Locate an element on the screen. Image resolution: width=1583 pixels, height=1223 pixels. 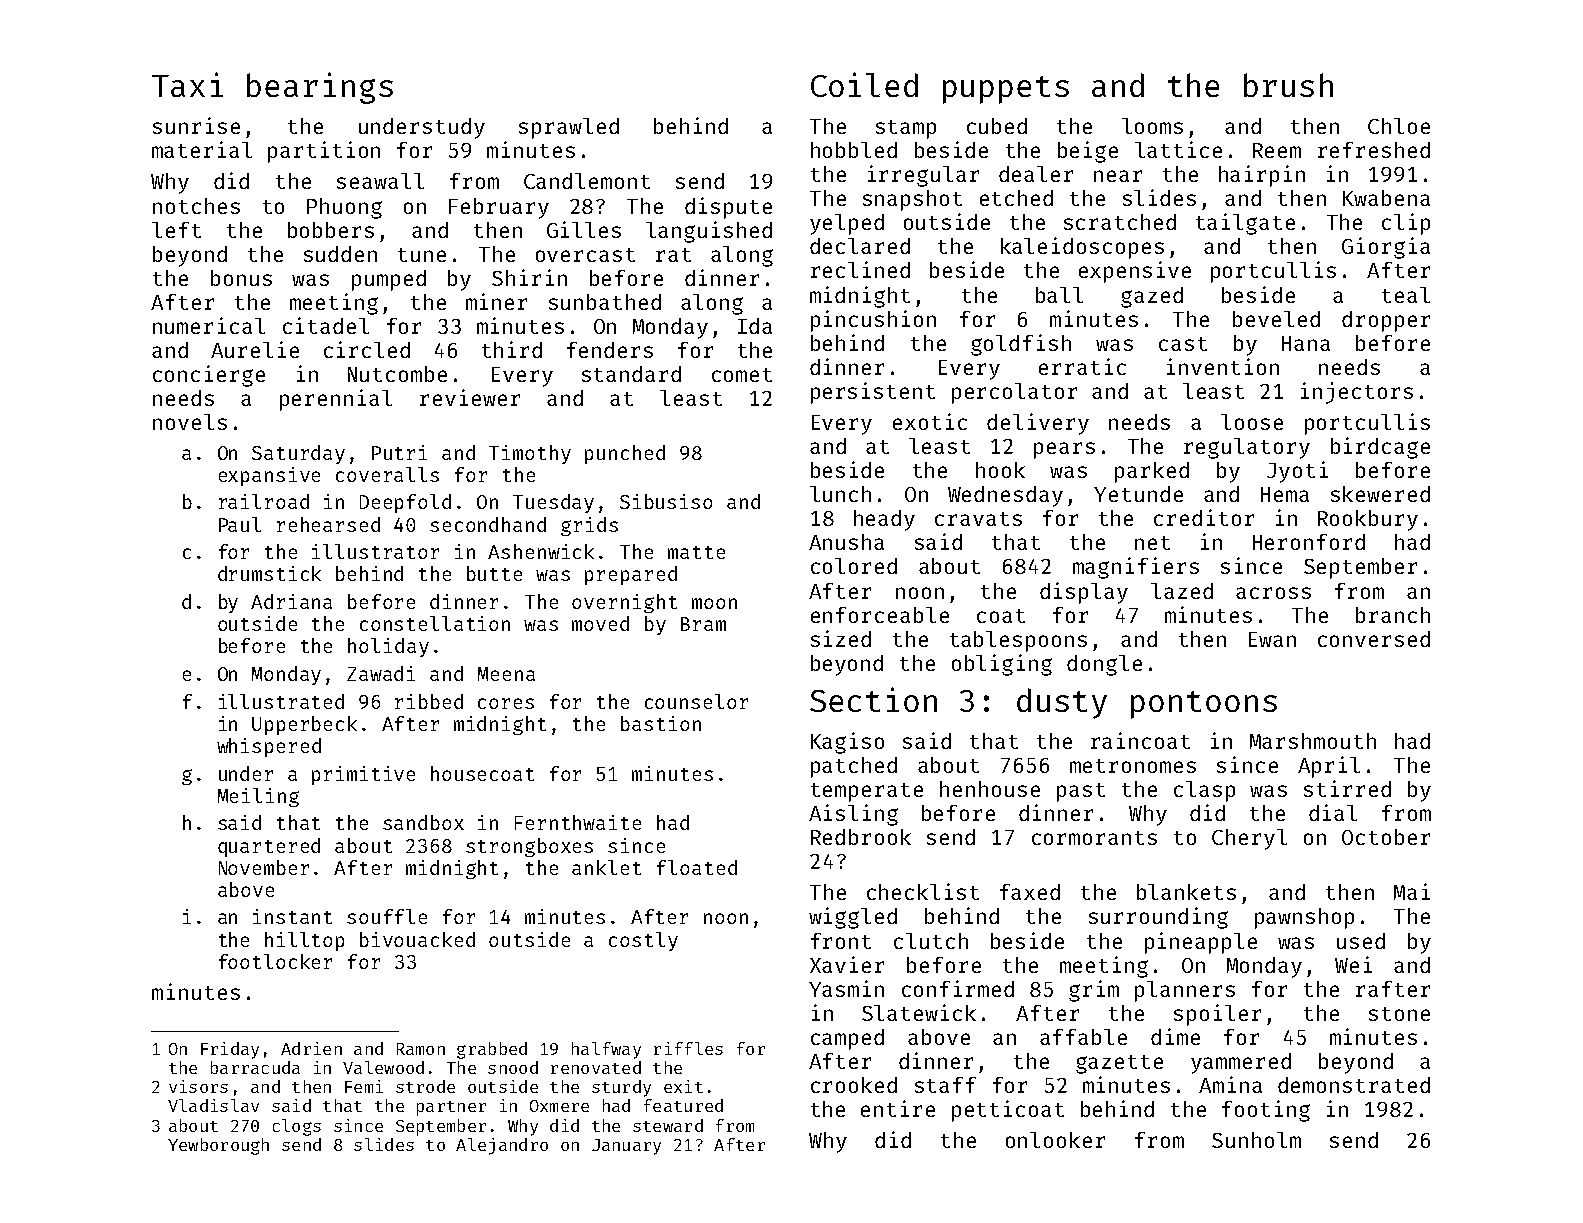
strongboxes is located at coordinates (529, 847).
